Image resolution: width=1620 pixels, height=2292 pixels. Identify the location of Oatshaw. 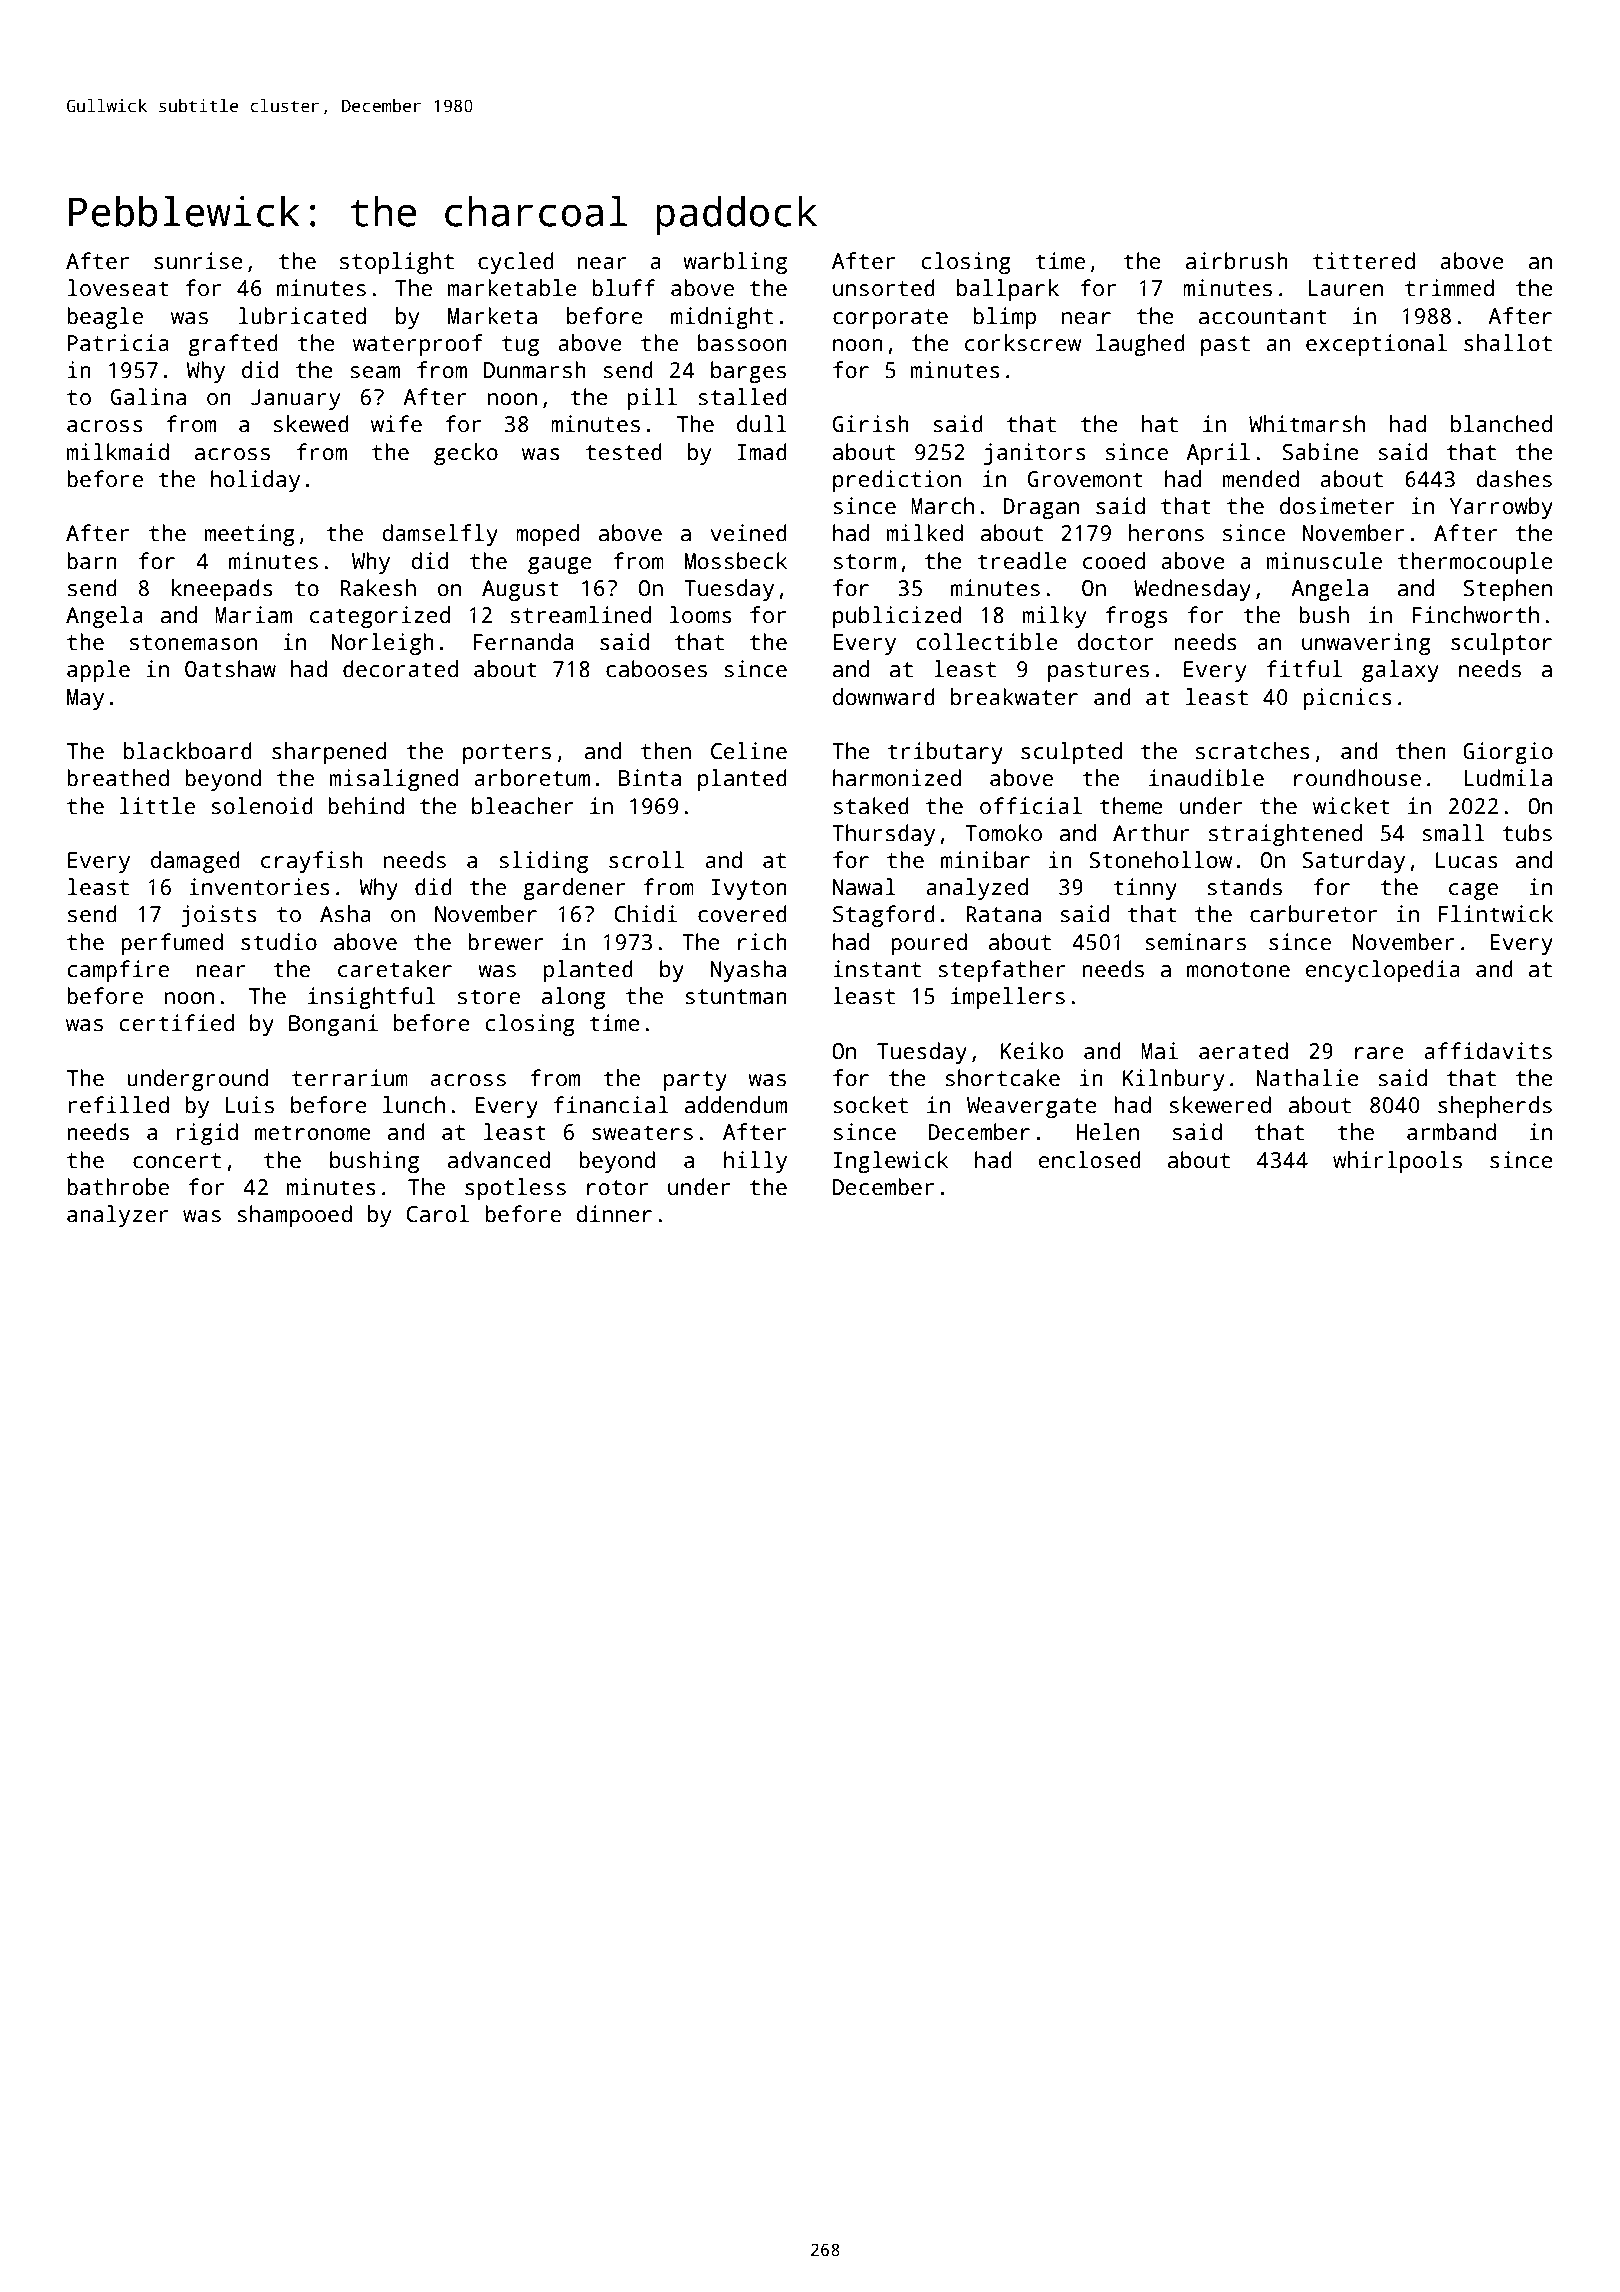
(230, 669).
